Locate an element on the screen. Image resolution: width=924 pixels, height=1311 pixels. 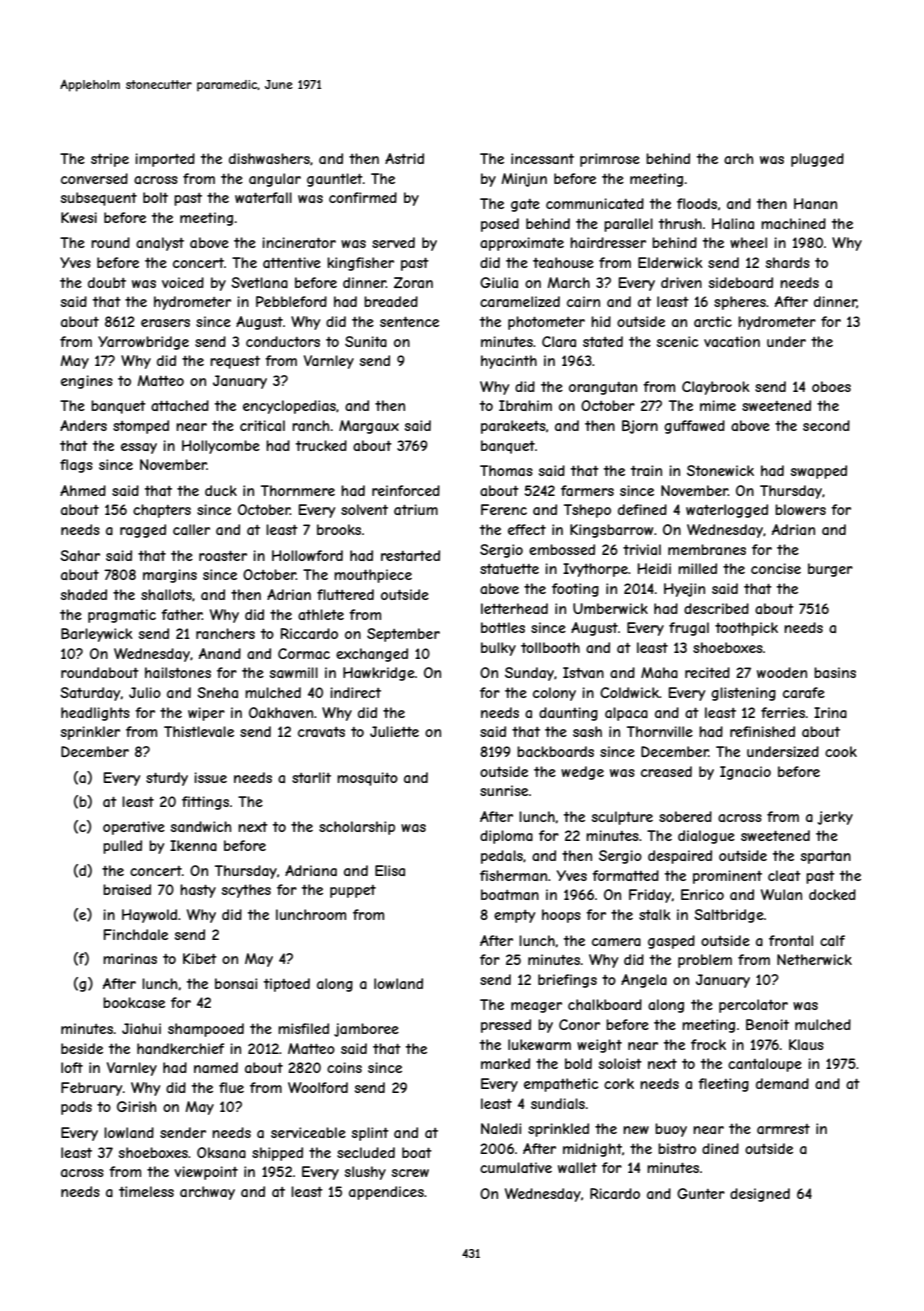
Hanan is located at coordinates (815, 203).
